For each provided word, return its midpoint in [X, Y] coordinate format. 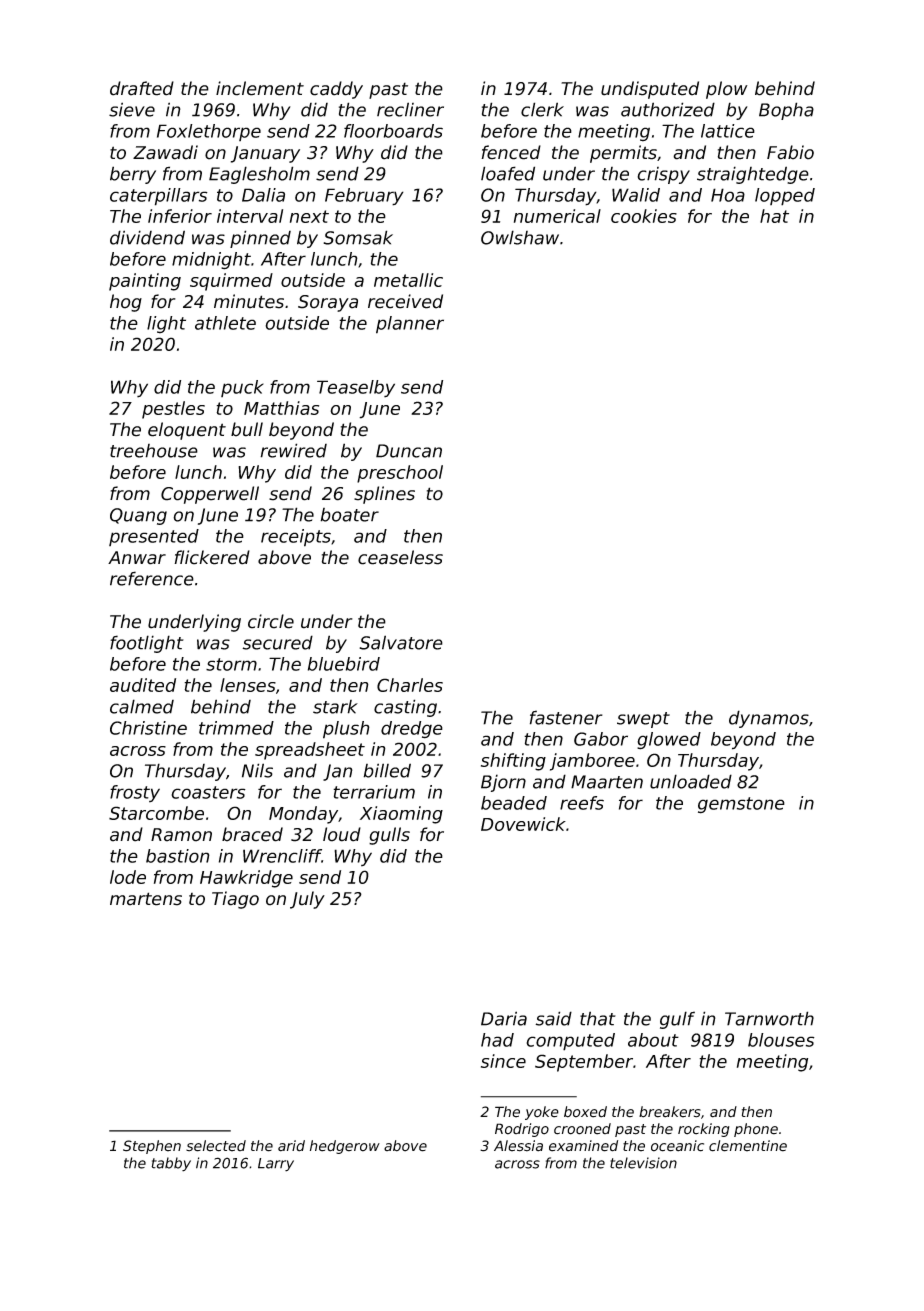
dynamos [769, 719]
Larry [276, 1165]
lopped [785, 197]
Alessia [518, 1146]
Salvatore [401, 642]
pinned [260, 239]
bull [247, 429]
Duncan [409, 451]
